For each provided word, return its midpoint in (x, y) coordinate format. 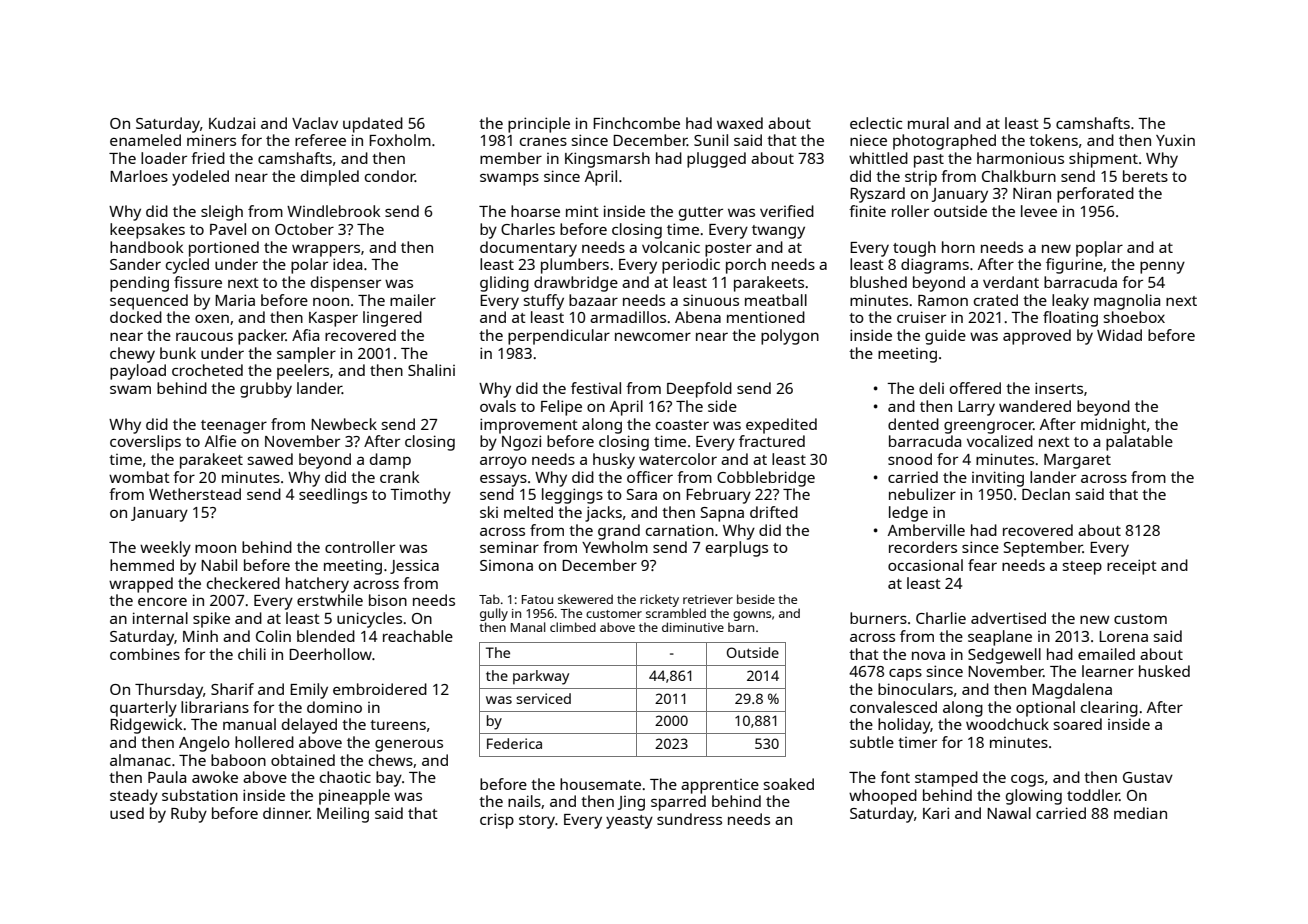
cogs (1027, 781)
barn (741, 627)
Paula (167, 777)
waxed (740, 123)
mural (928, 123)
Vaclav (315, 123)
